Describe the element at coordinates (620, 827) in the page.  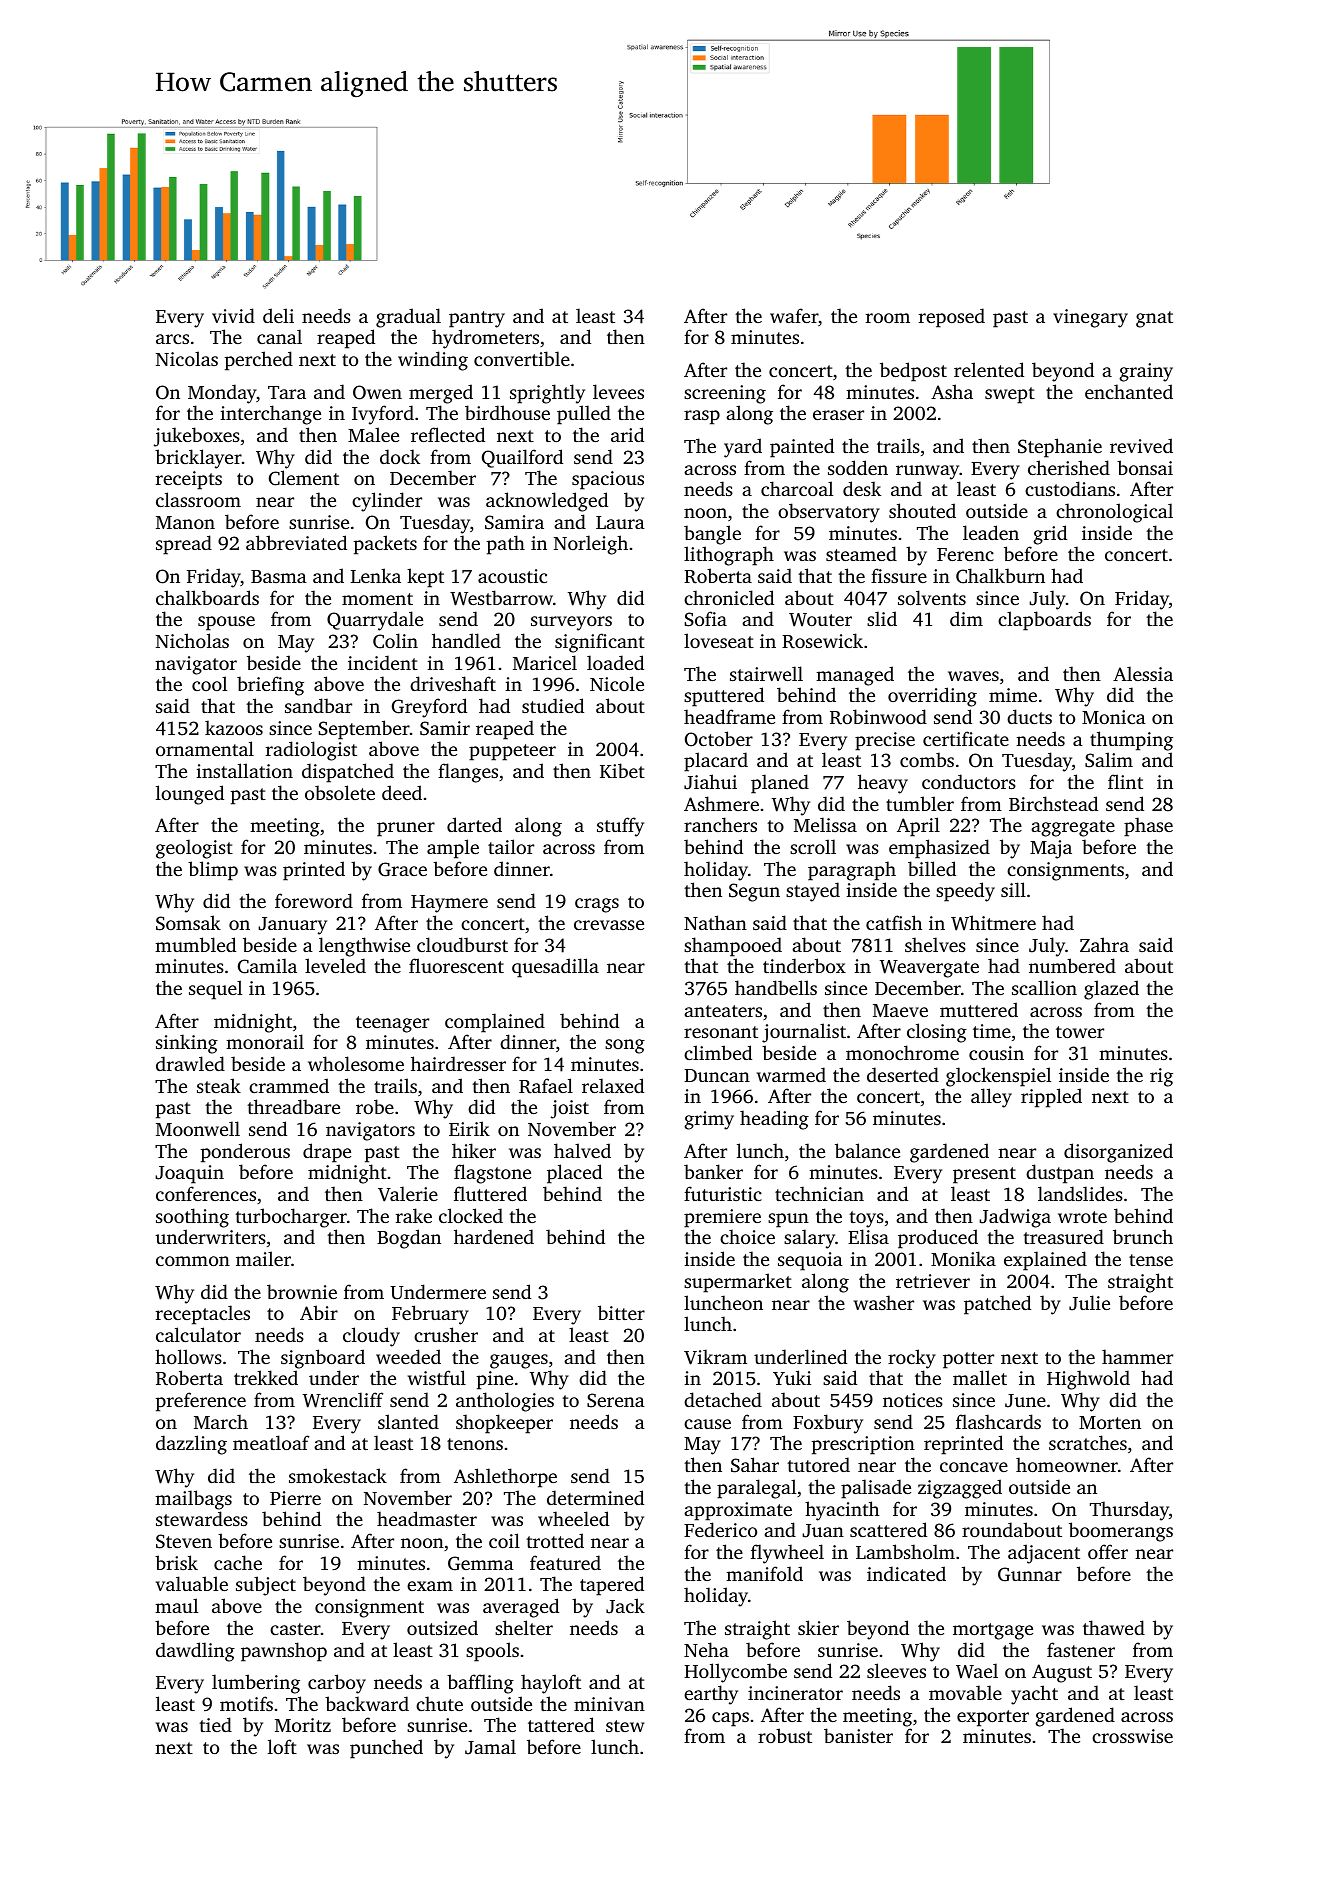
I see `stuffy` at that location.
